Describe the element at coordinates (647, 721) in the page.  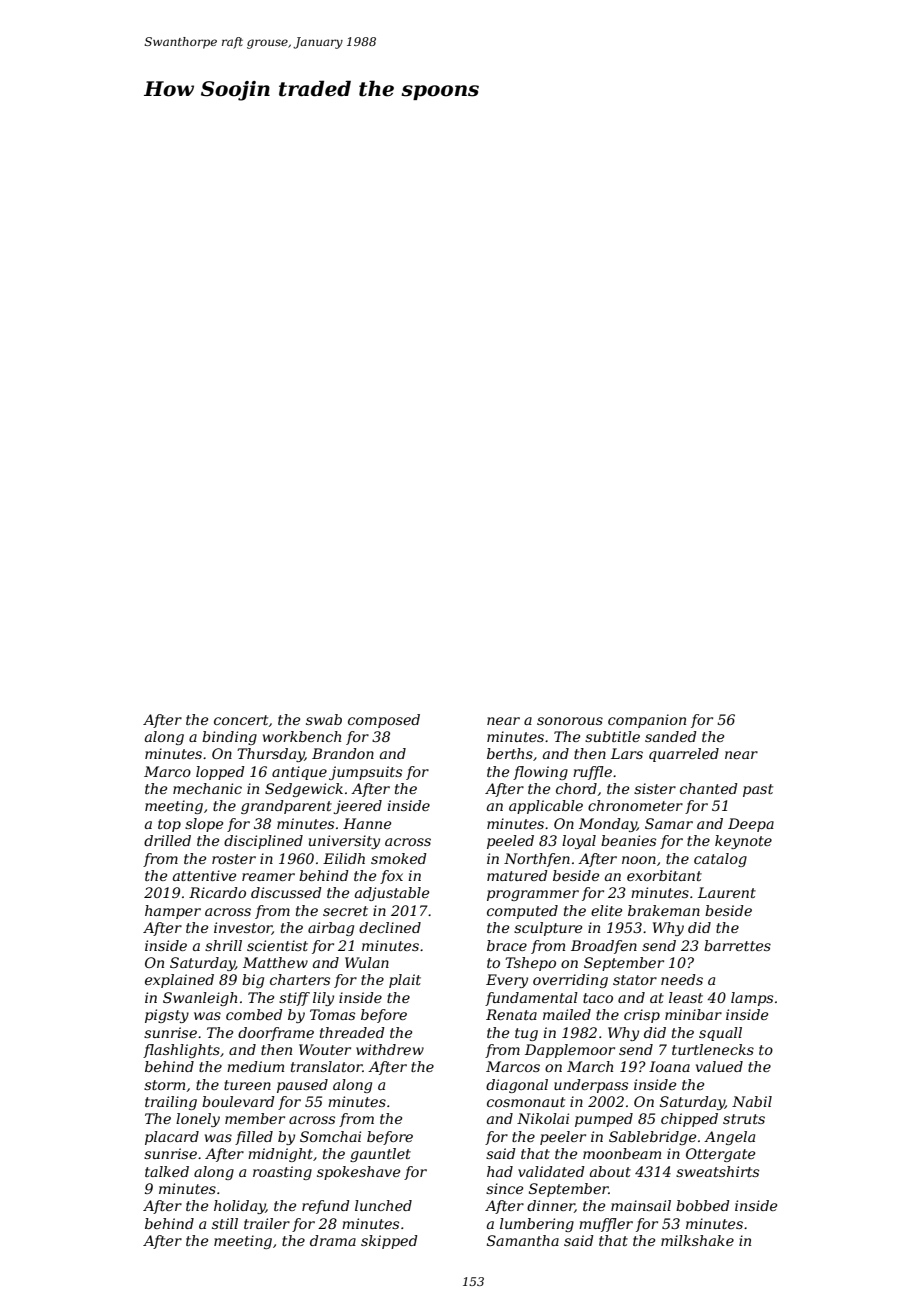
I see `companion` at that location.
